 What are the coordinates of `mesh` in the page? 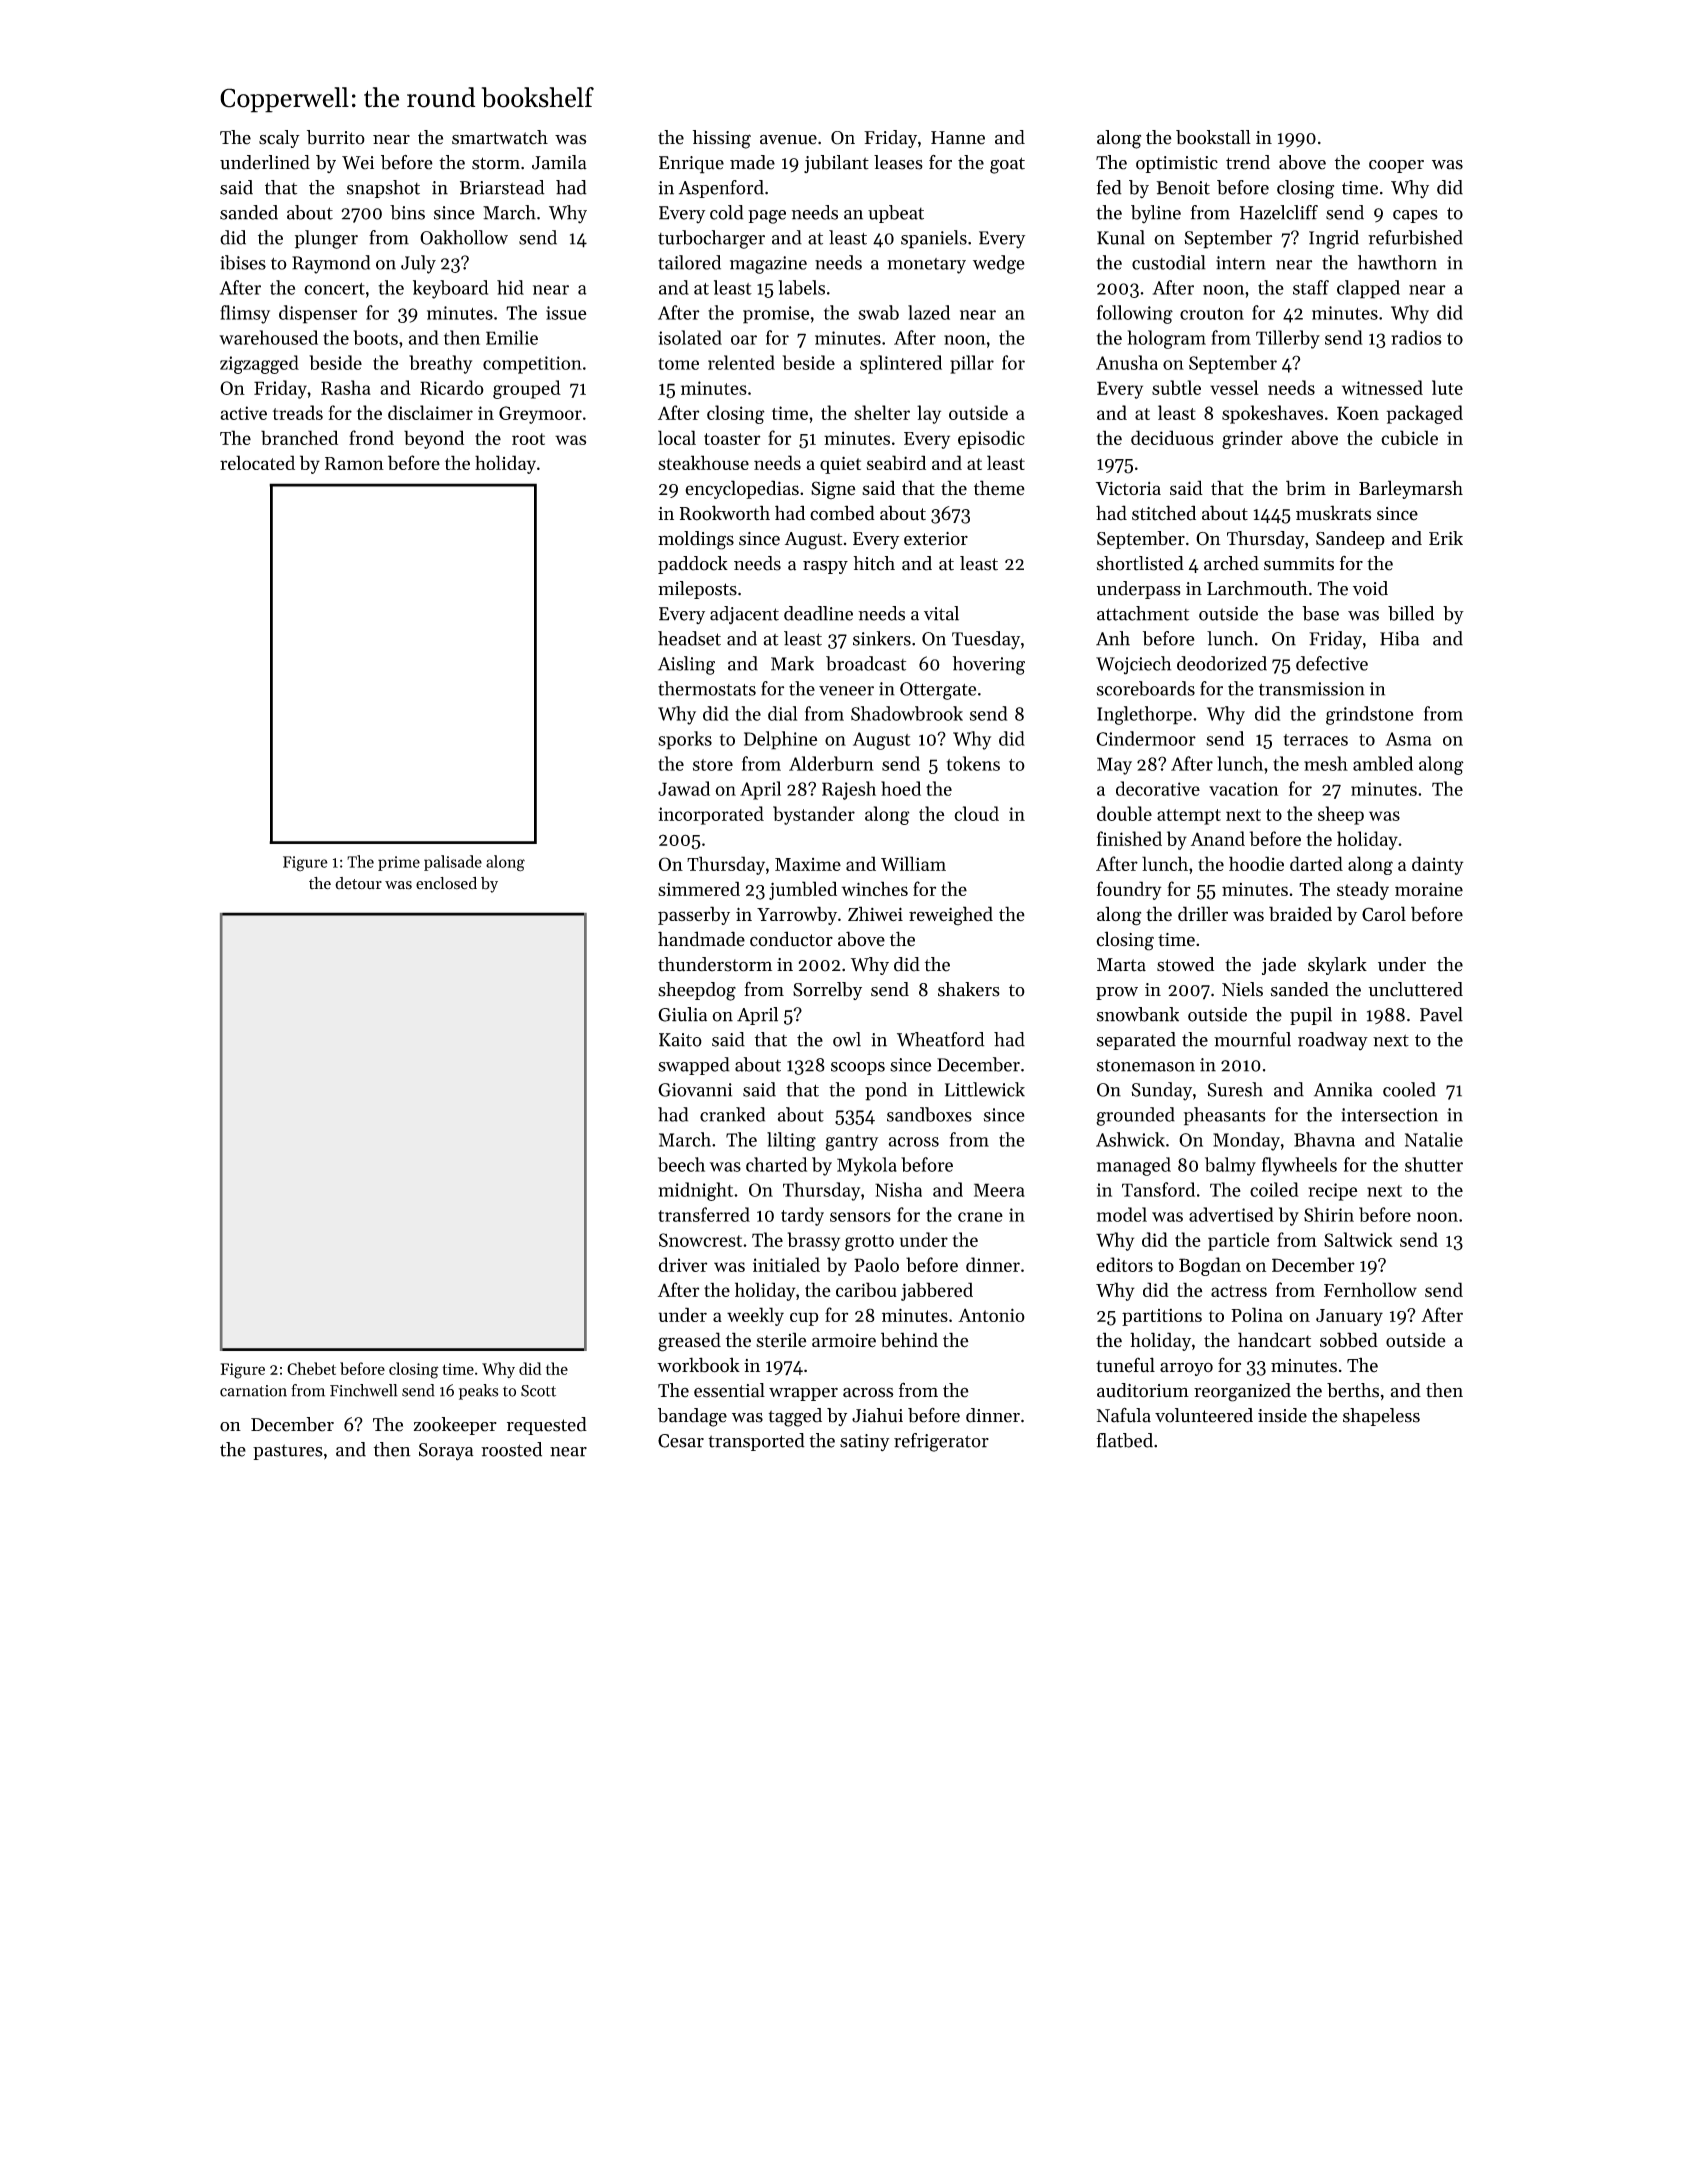 It's located at (1326, 763).
